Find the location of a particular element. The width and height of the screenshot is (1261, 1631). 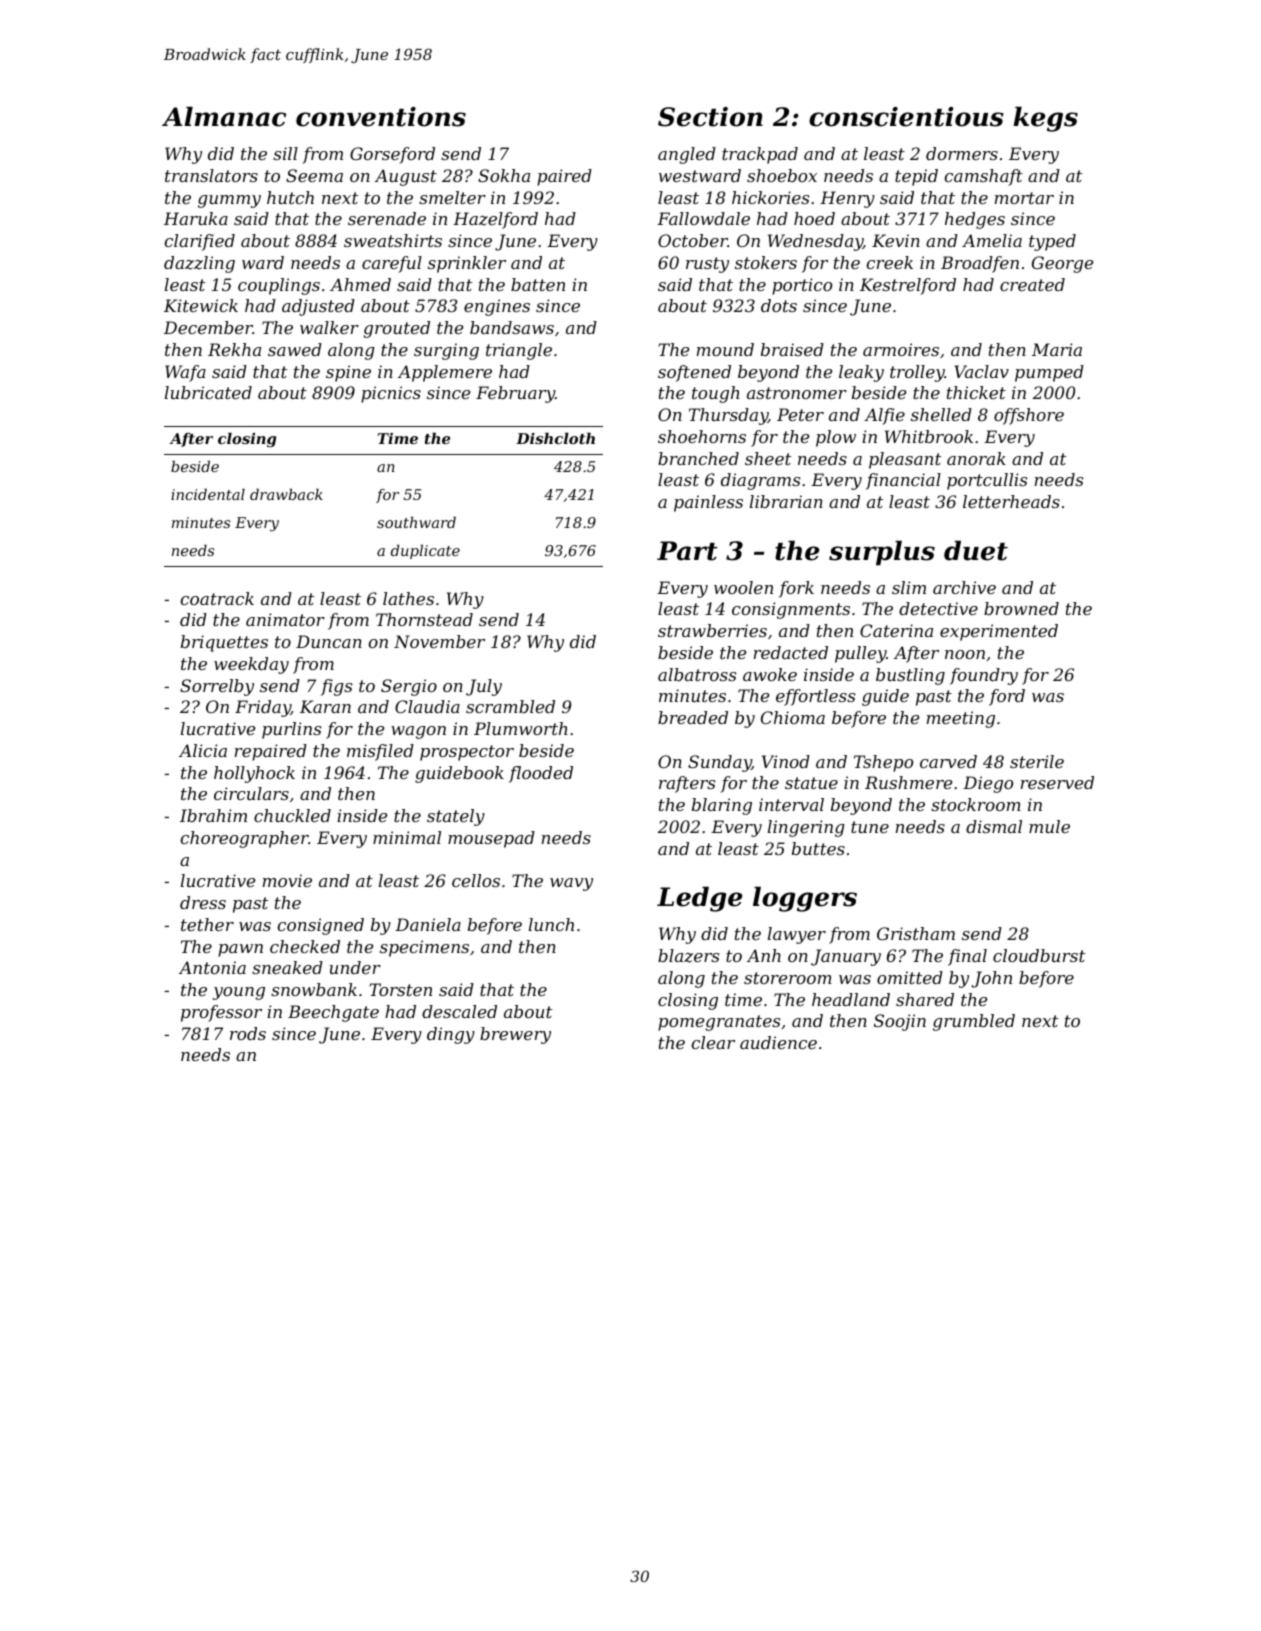

November is located at coordinates (439, 641).
